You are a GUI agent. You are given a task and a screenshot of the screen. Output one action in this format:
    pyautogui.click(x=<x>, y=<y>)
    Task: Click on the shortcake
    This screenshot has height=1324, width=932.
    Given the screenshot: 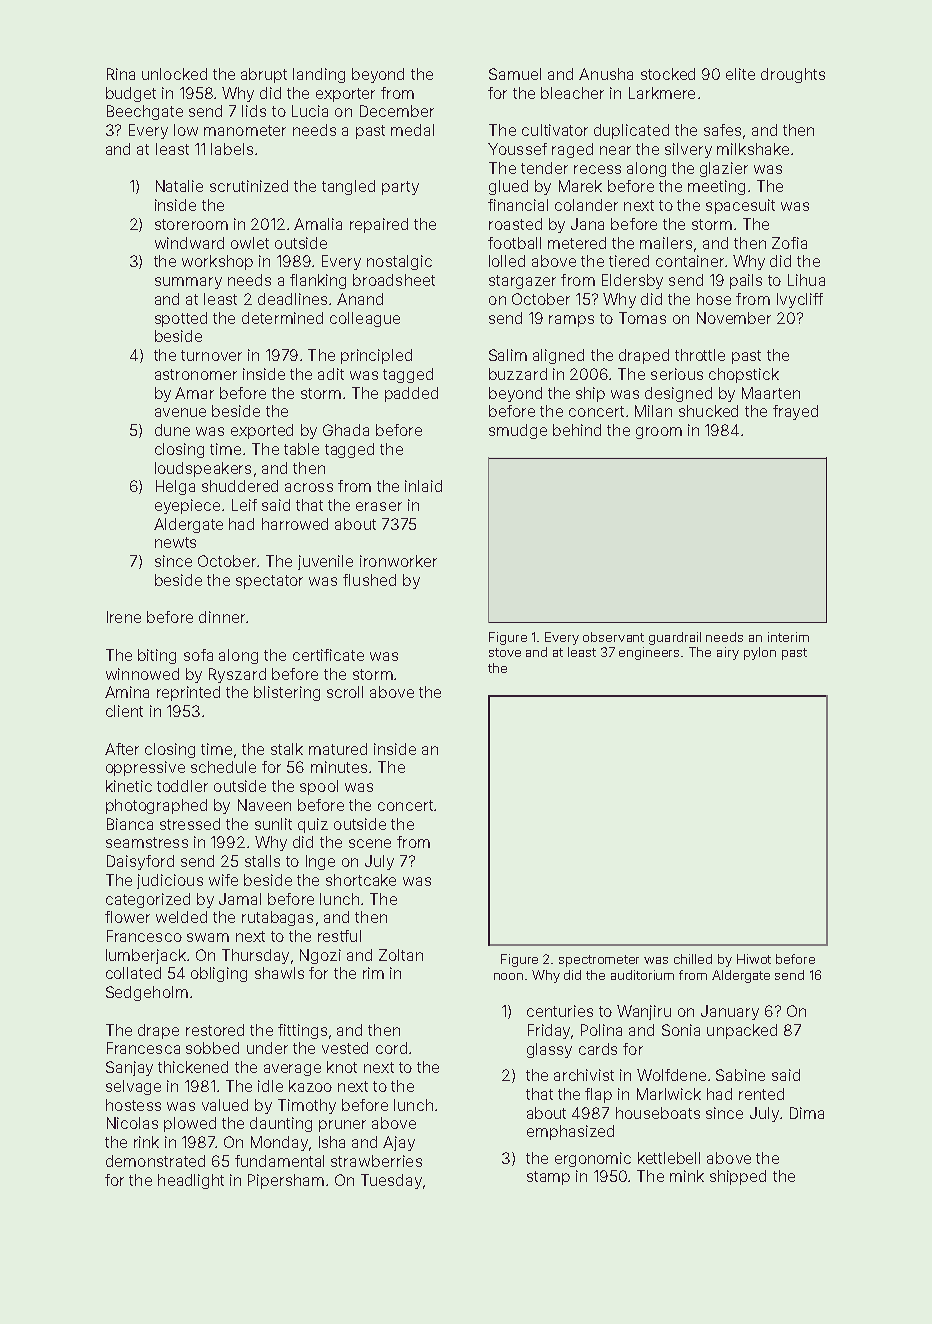 What is the action you would take?
    pyautogui.click(x=361, y=880)
